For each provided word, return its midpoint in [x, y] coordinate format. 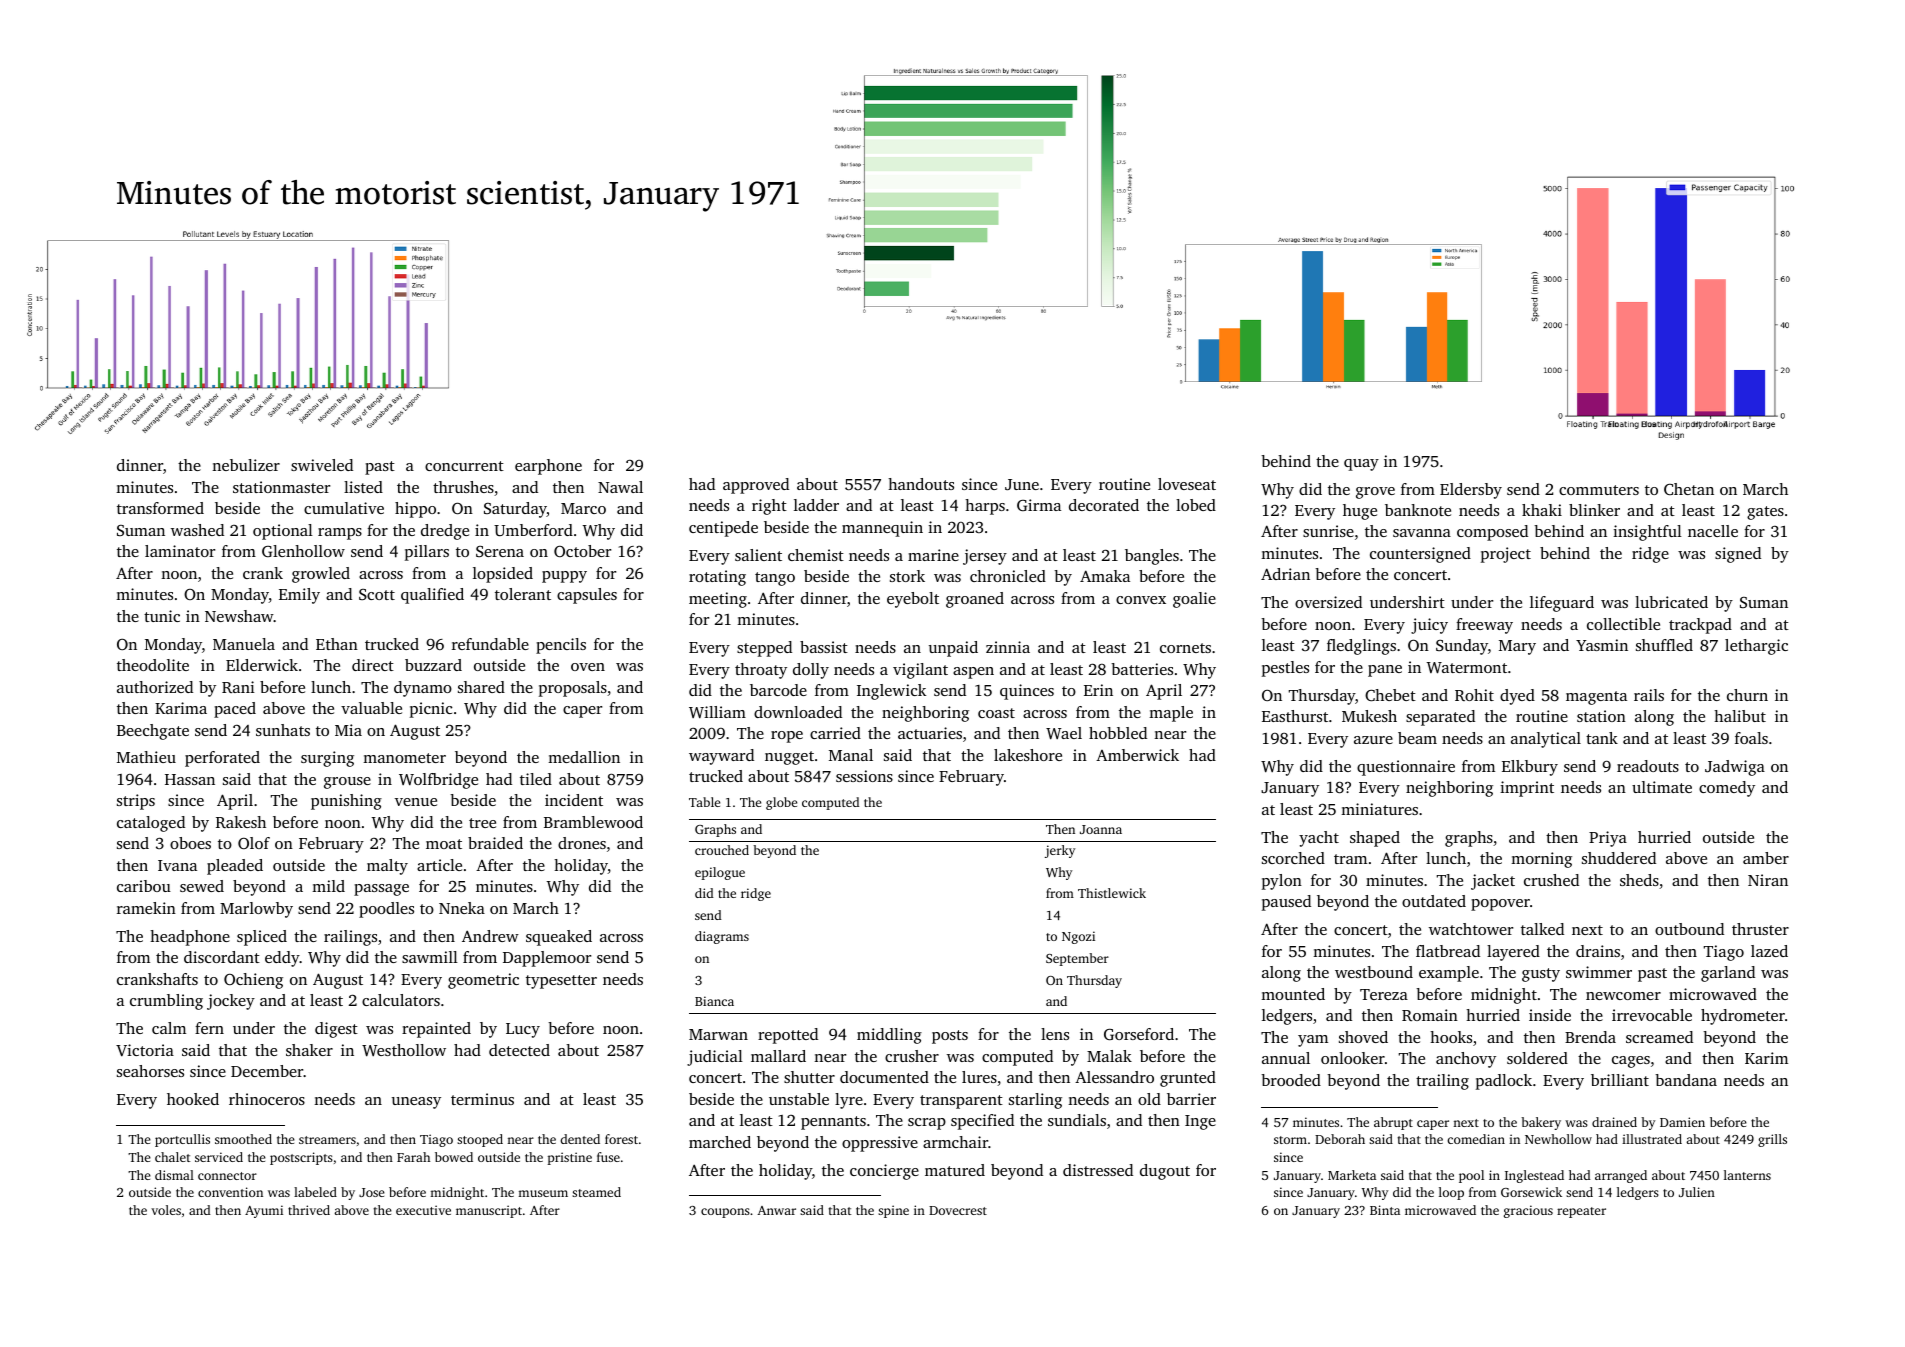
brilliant [1620, 1080]
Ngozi [1078, 937]
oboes [190, 843]
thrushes [463, 487]
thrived [309, 1210]
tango [775, 579]
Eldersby [1471, 491]
